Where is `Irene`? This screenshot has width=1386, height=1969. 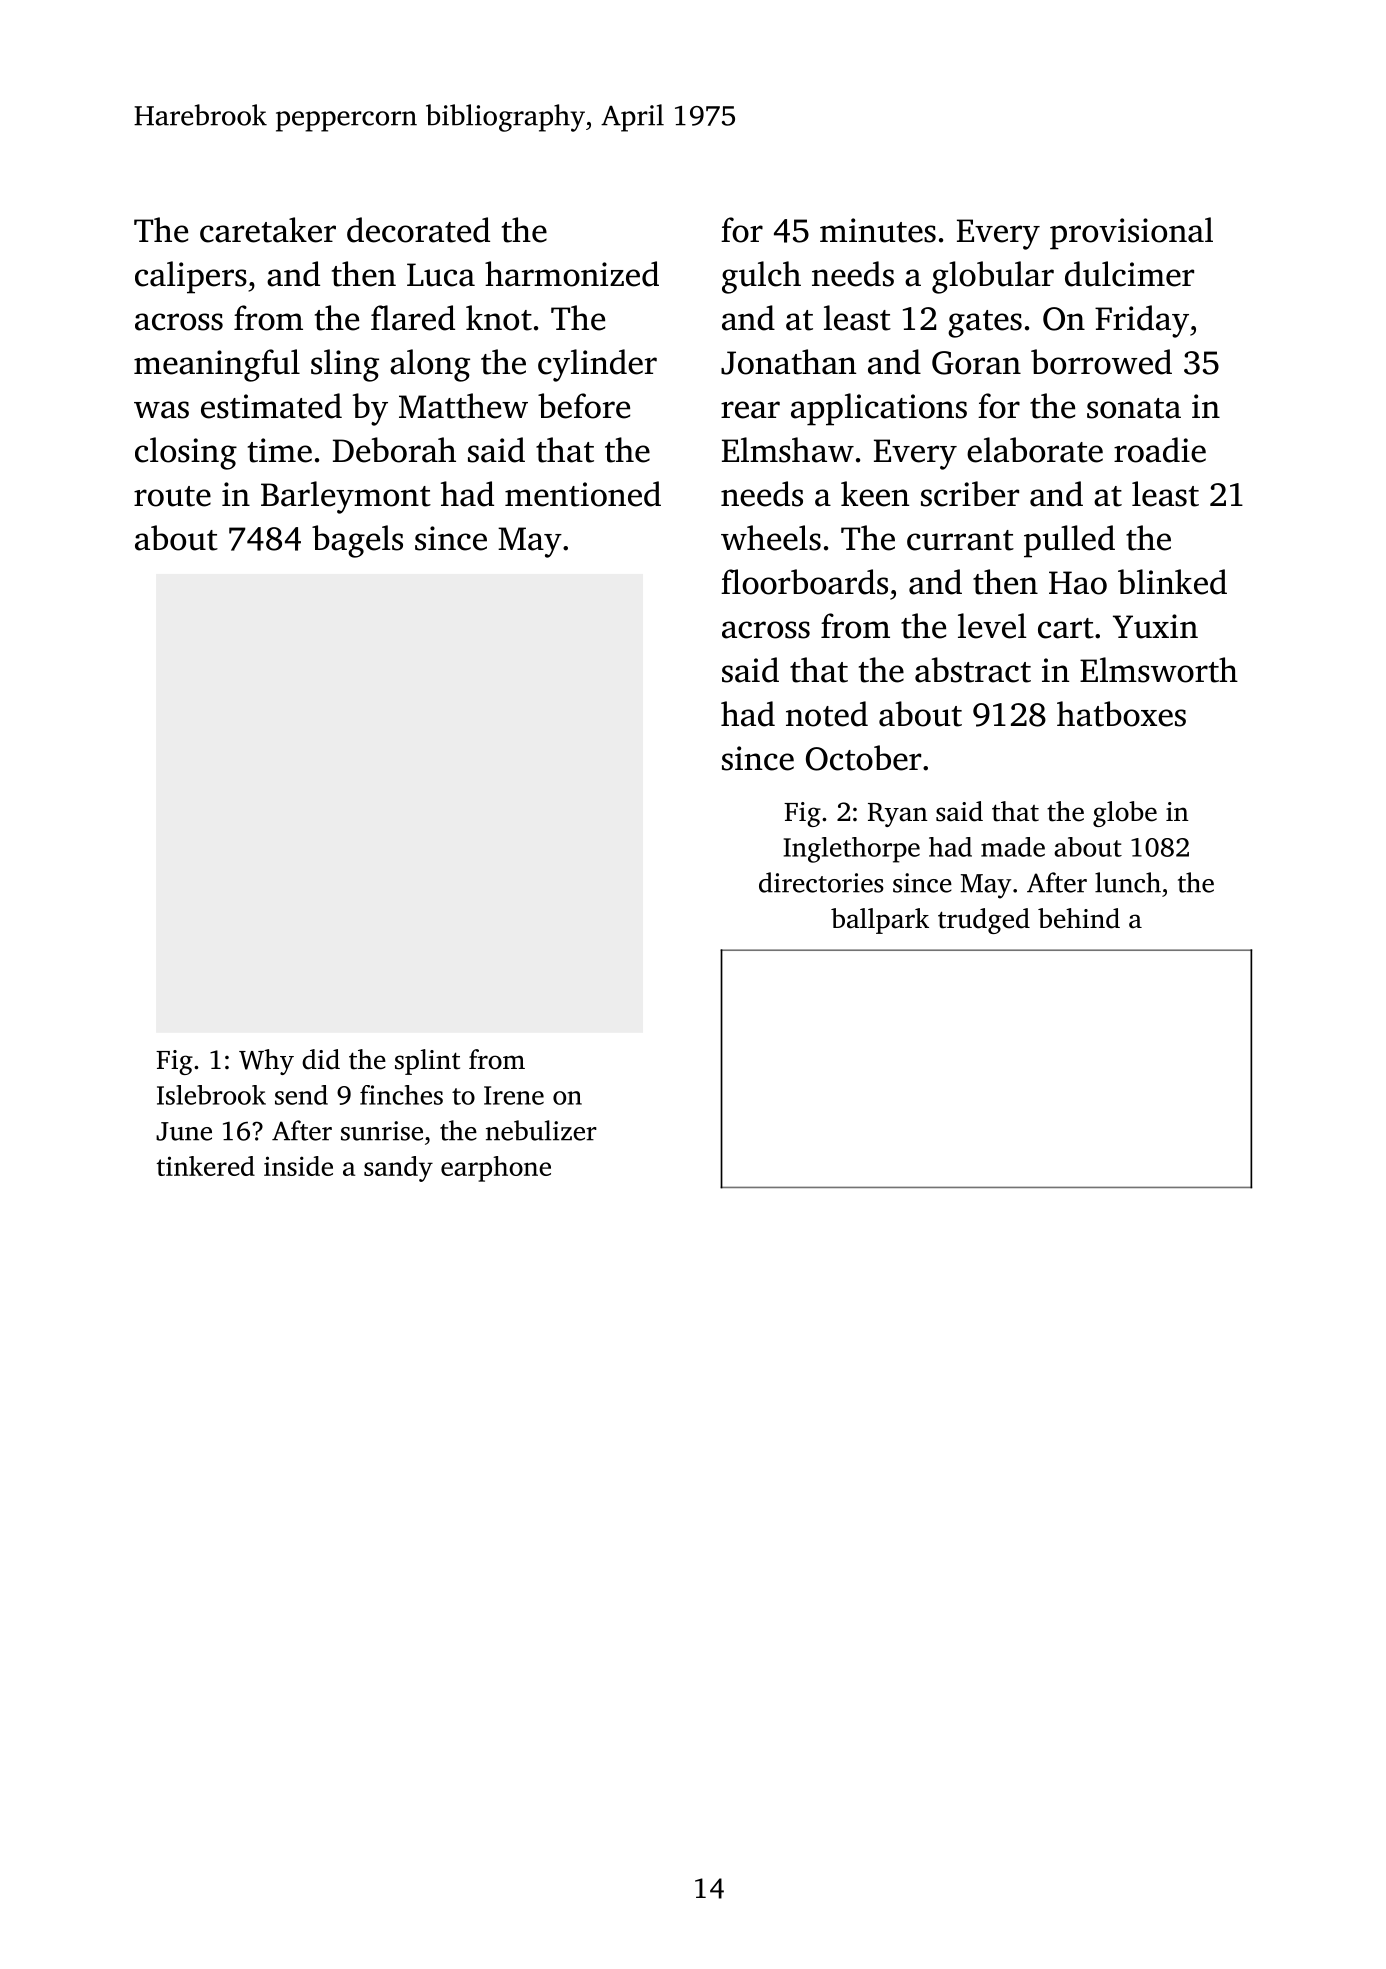 Irene is located at coordinates (514, 1095).
